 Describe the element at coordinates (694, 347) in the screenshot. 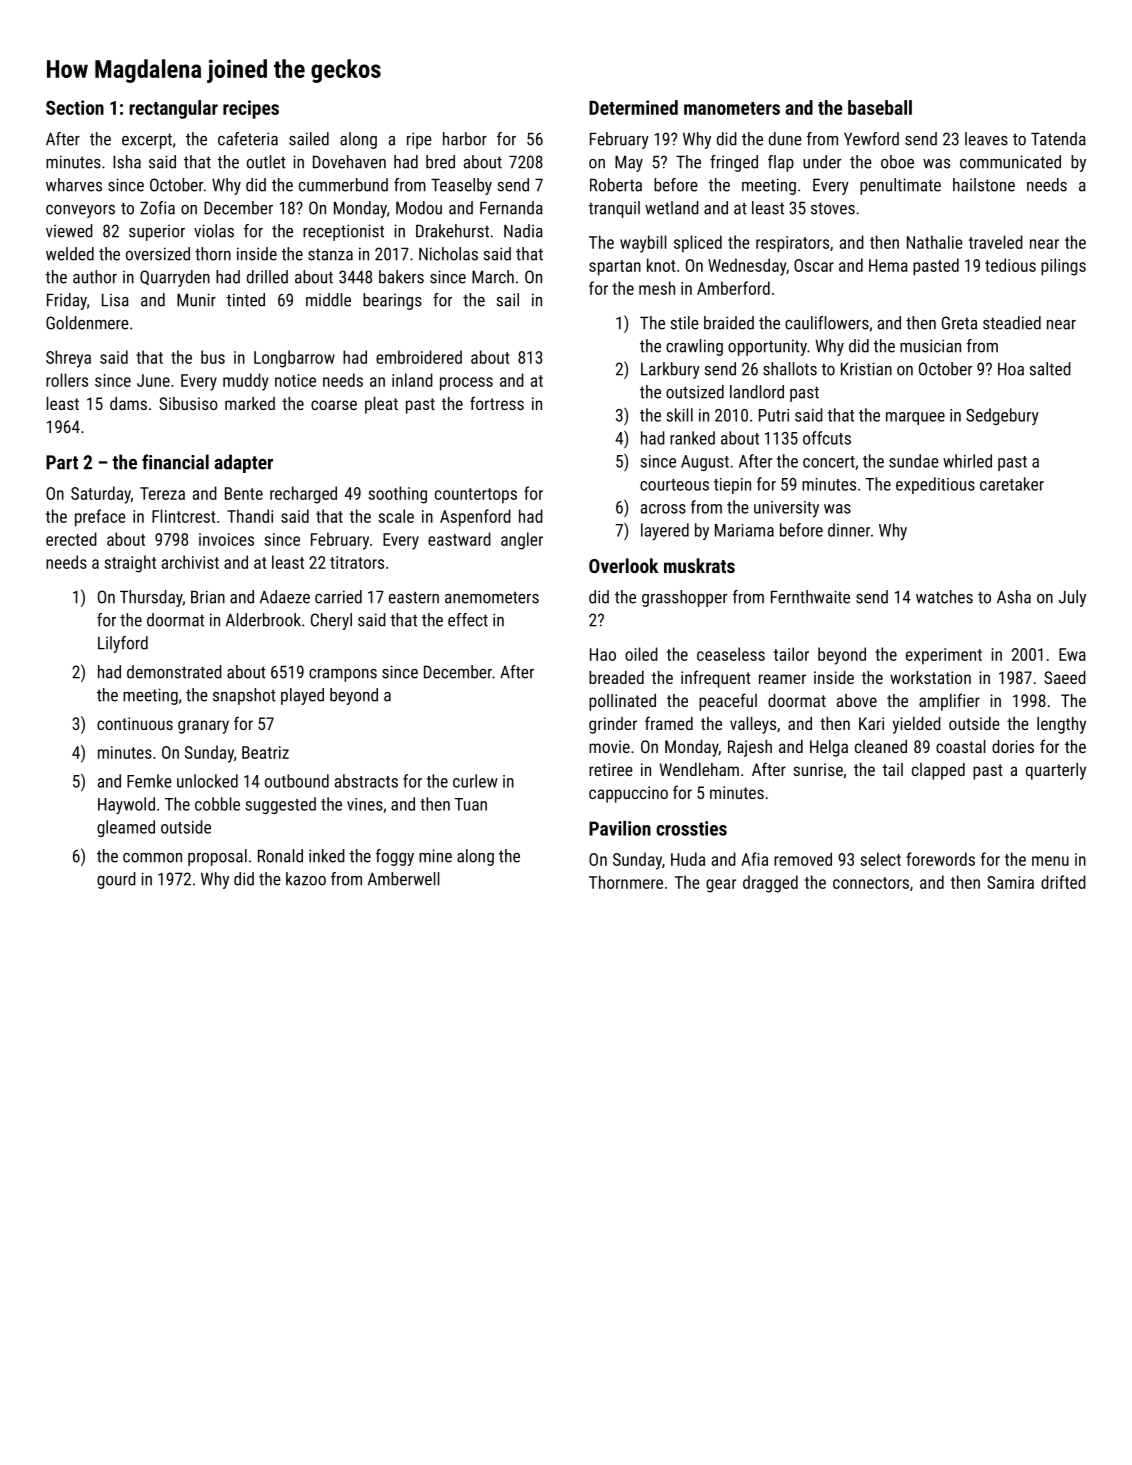

I see `crawling` at that location.
